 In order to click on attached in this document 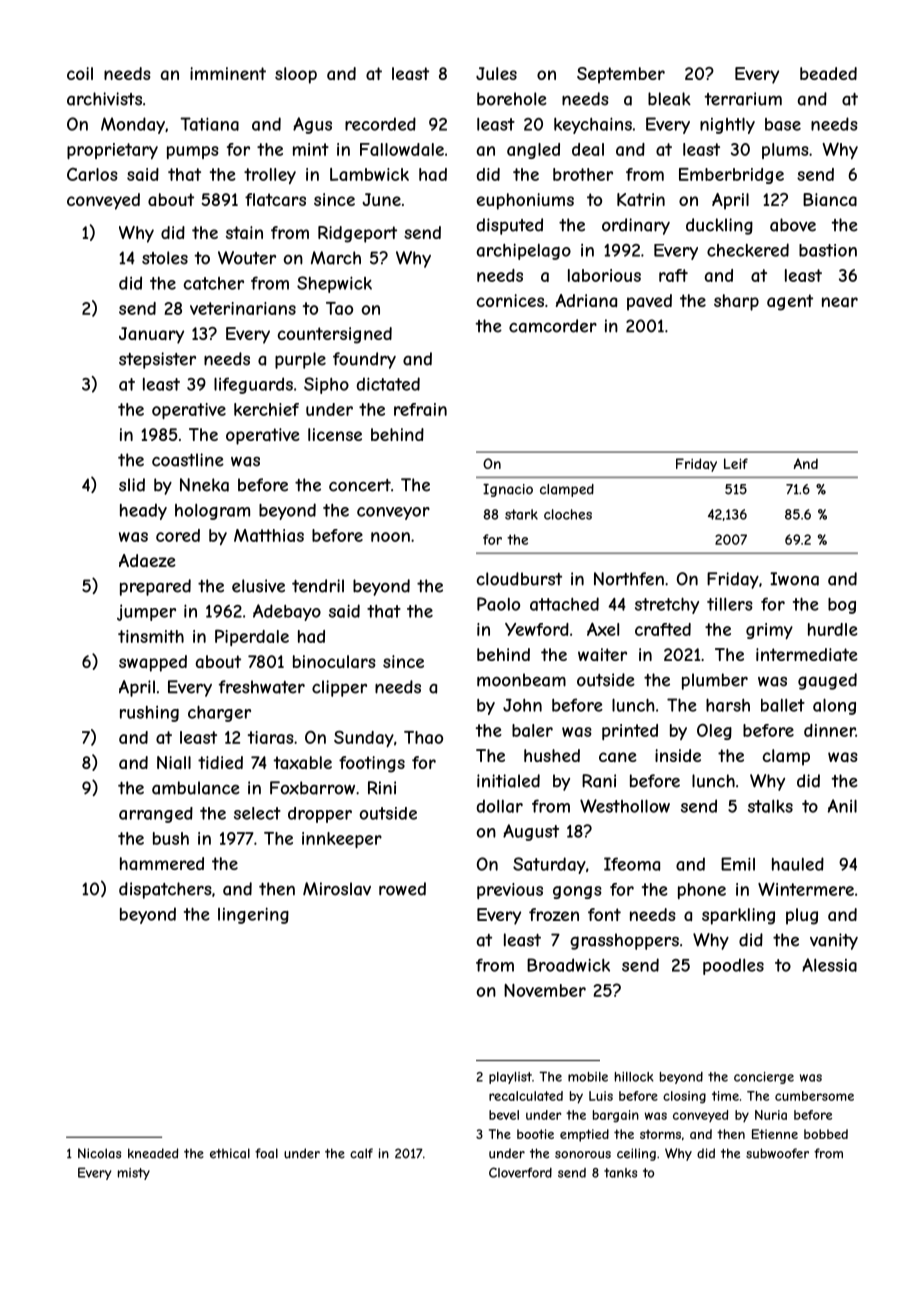, I will do `click(564, 604)`.
